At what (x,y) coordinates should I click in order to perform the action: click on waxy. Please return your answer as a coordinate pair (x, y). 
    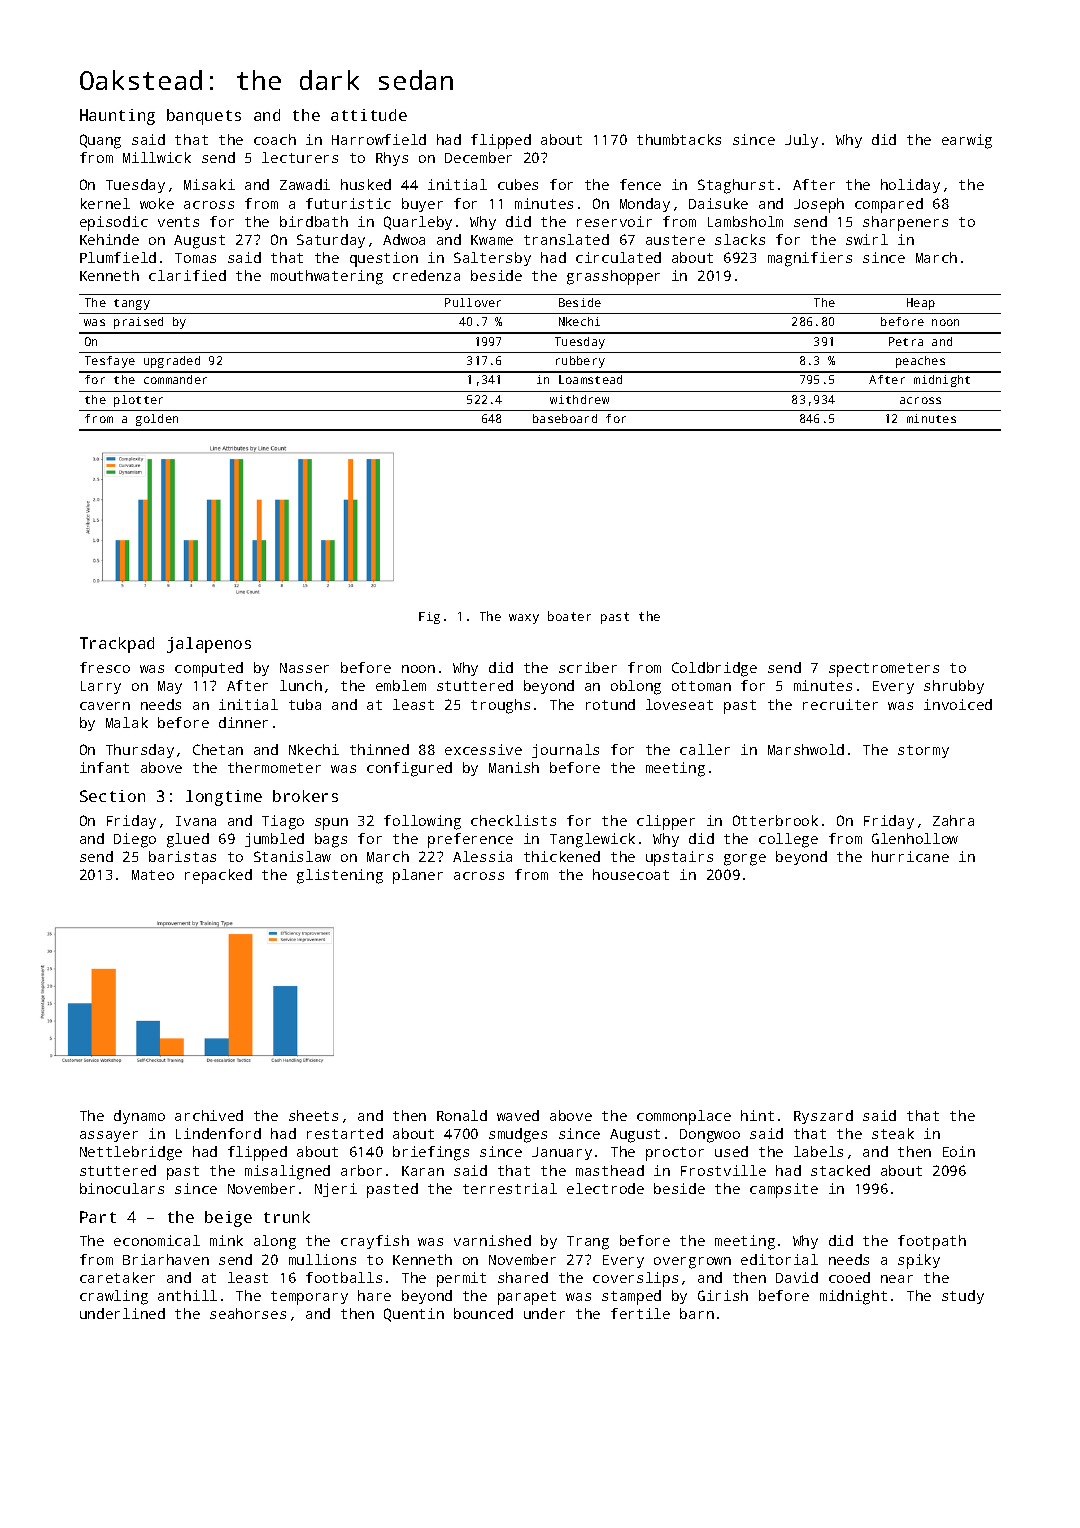
    Looking at the image, I should click on (524, 619).
